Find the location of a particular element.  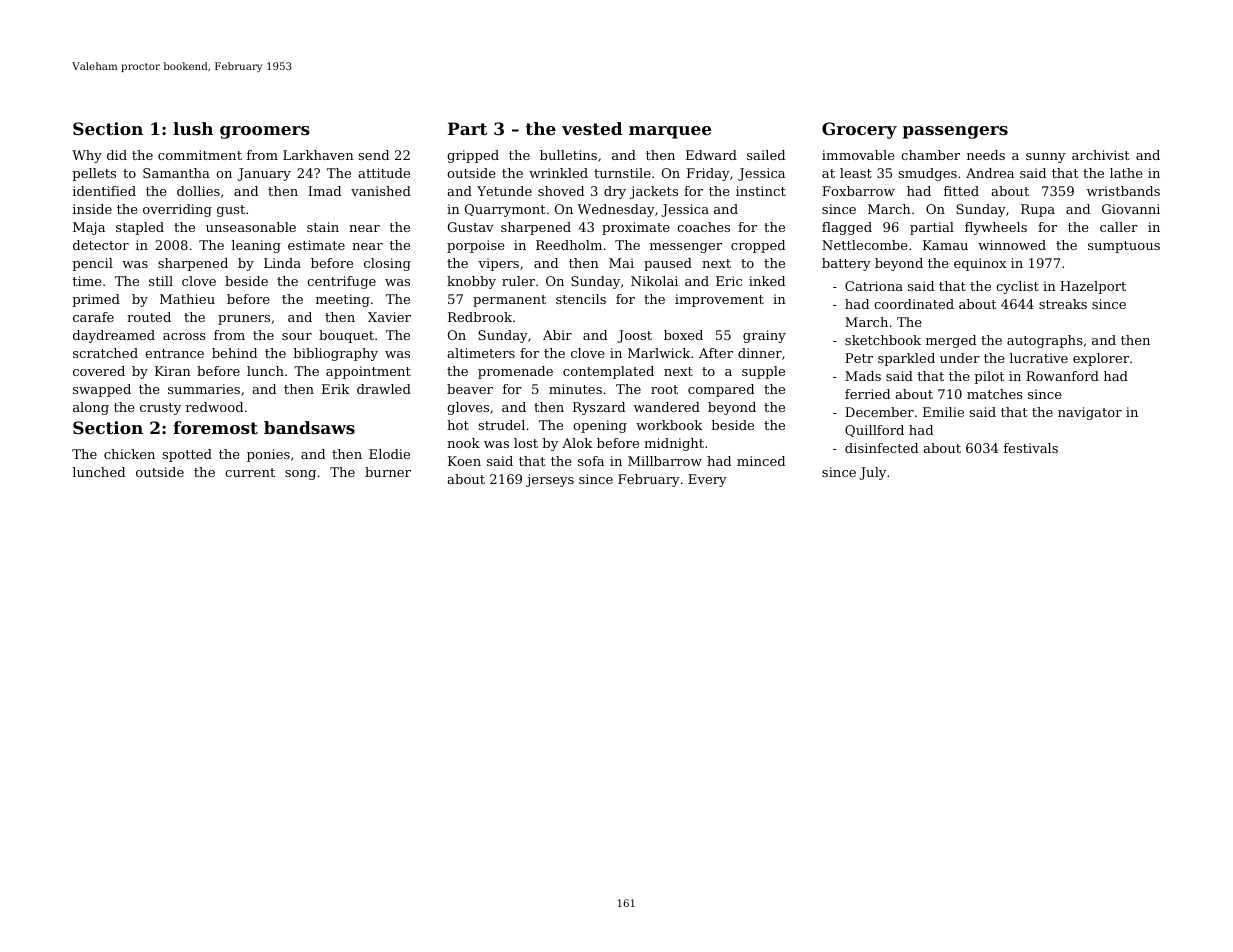

jackets is located at coordinates (654, 192).
